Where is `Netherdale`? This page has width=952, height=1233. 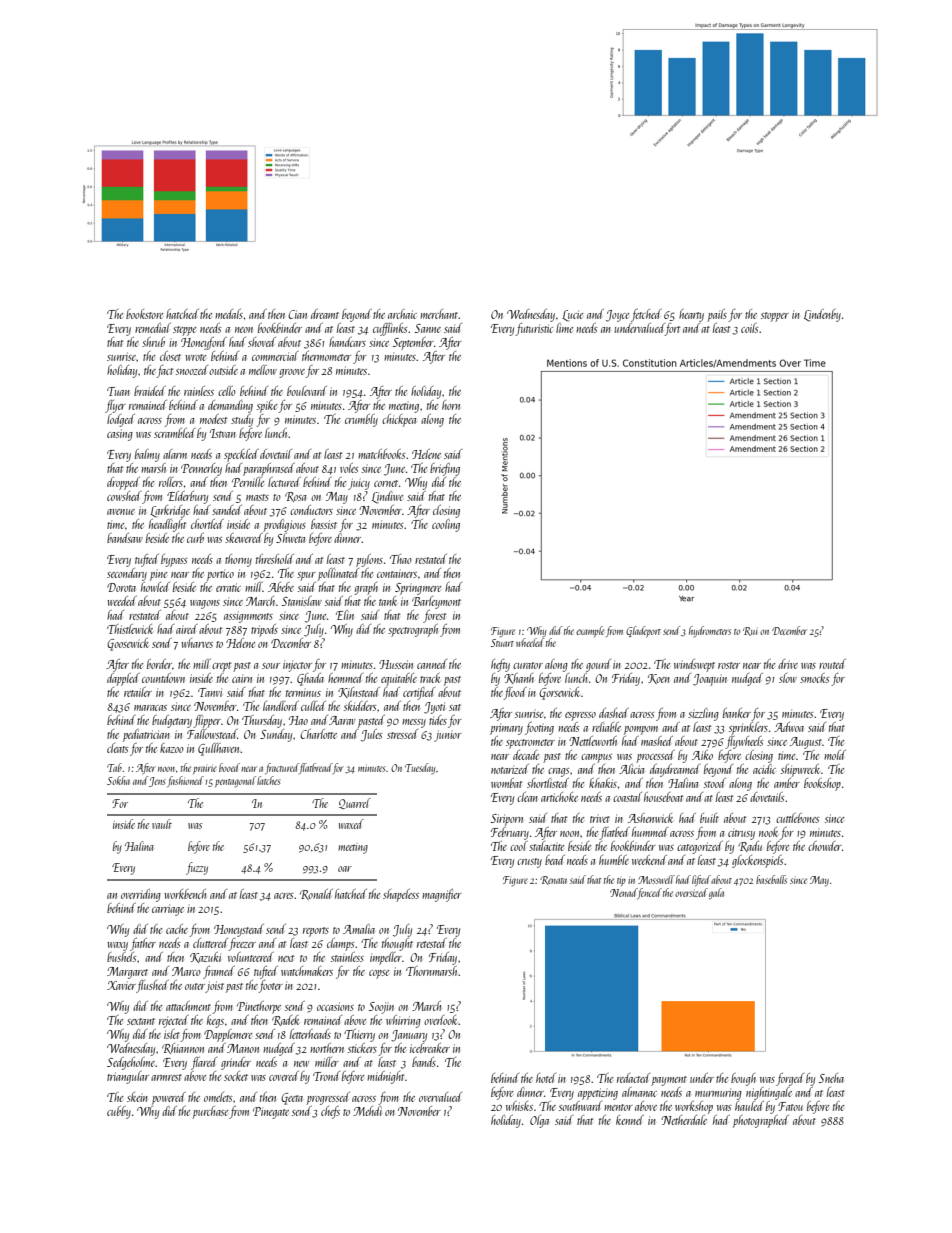
Netherdale is located at coordinates (684, 1120).
